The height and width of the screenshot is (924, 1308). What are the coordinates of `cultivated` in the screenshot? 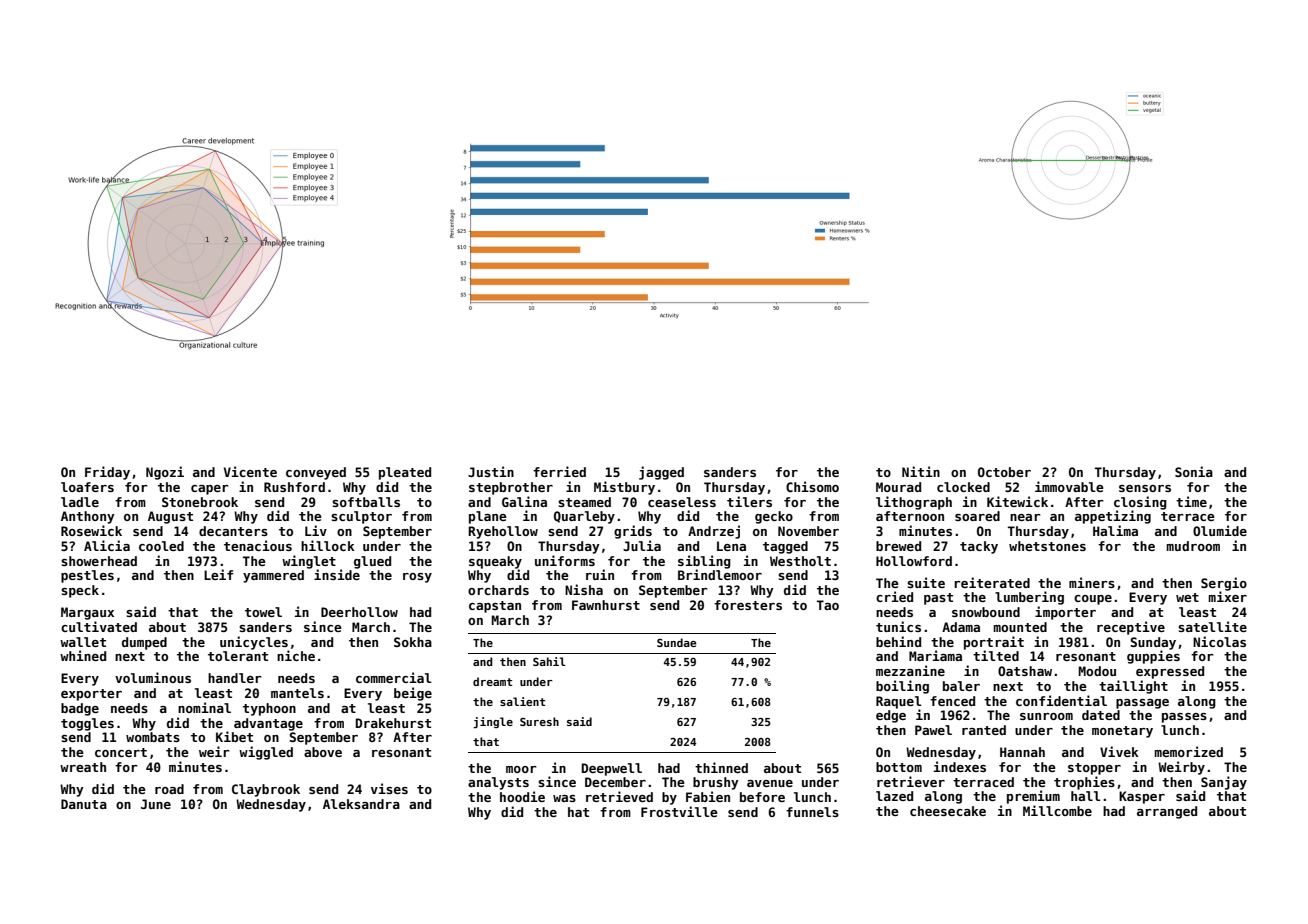 It's located at (99, 626).
